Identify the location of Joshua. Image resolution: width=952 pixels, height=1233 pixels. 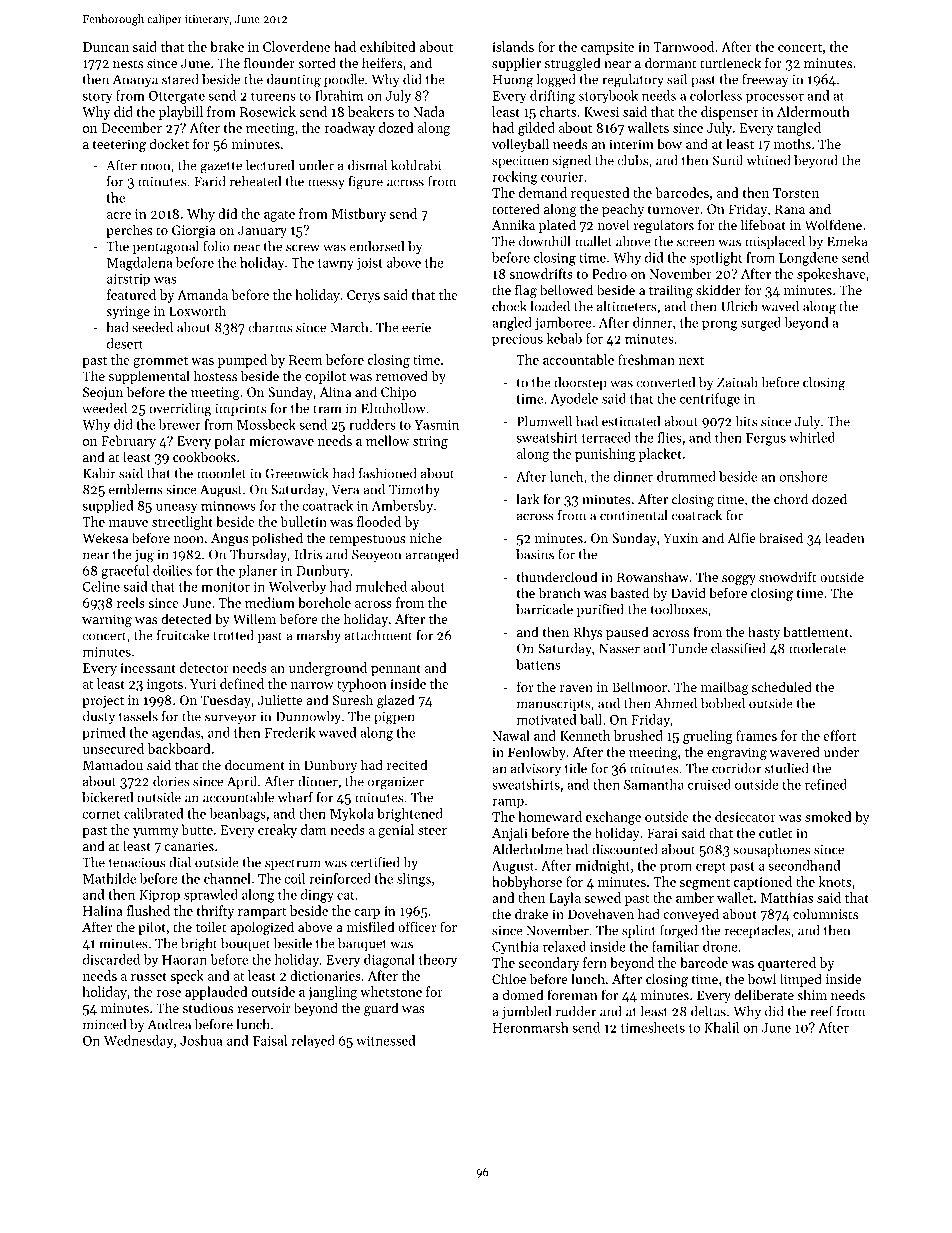
(201, 1040).
